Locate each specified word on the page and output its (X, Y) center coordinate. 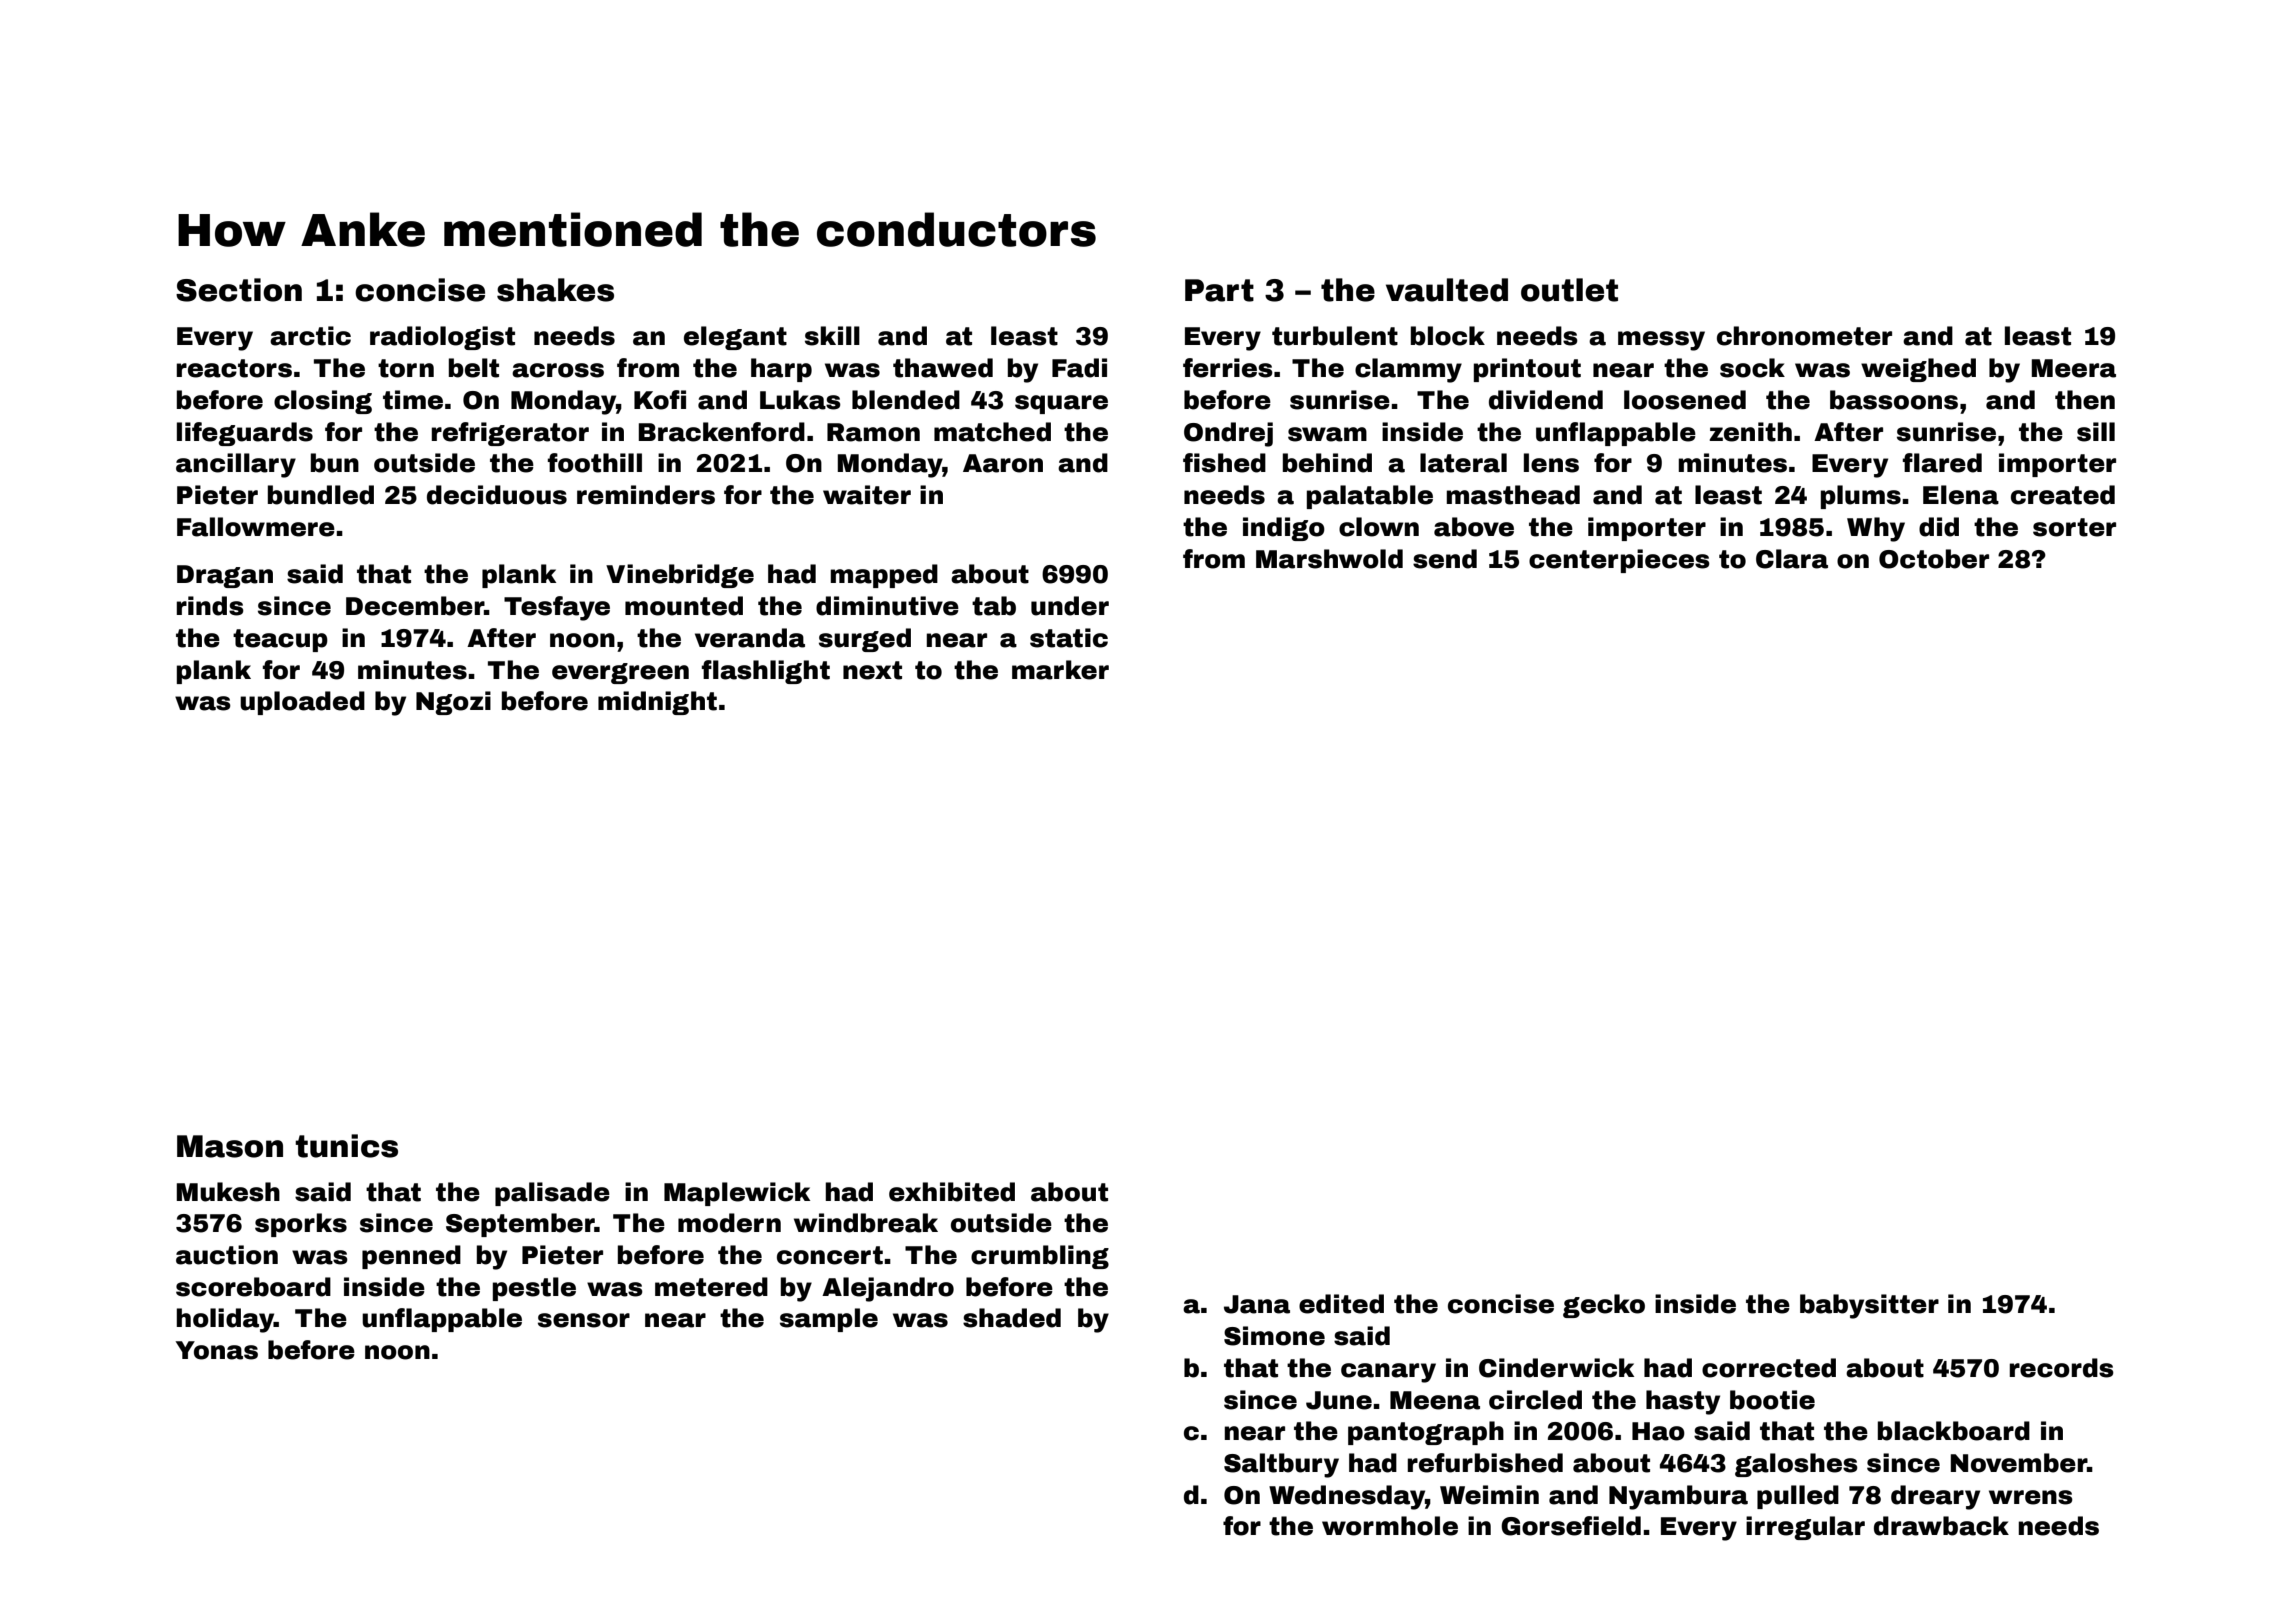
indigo (1284, 529)
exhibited (952, 1192)
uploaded (302, 703)
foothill (595, 463)
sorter (2074, 527)
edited (1341, 1304)
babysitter (1869, 1306)
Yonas (217, 1350)
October (1934, 559)
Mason (230, 1146)
